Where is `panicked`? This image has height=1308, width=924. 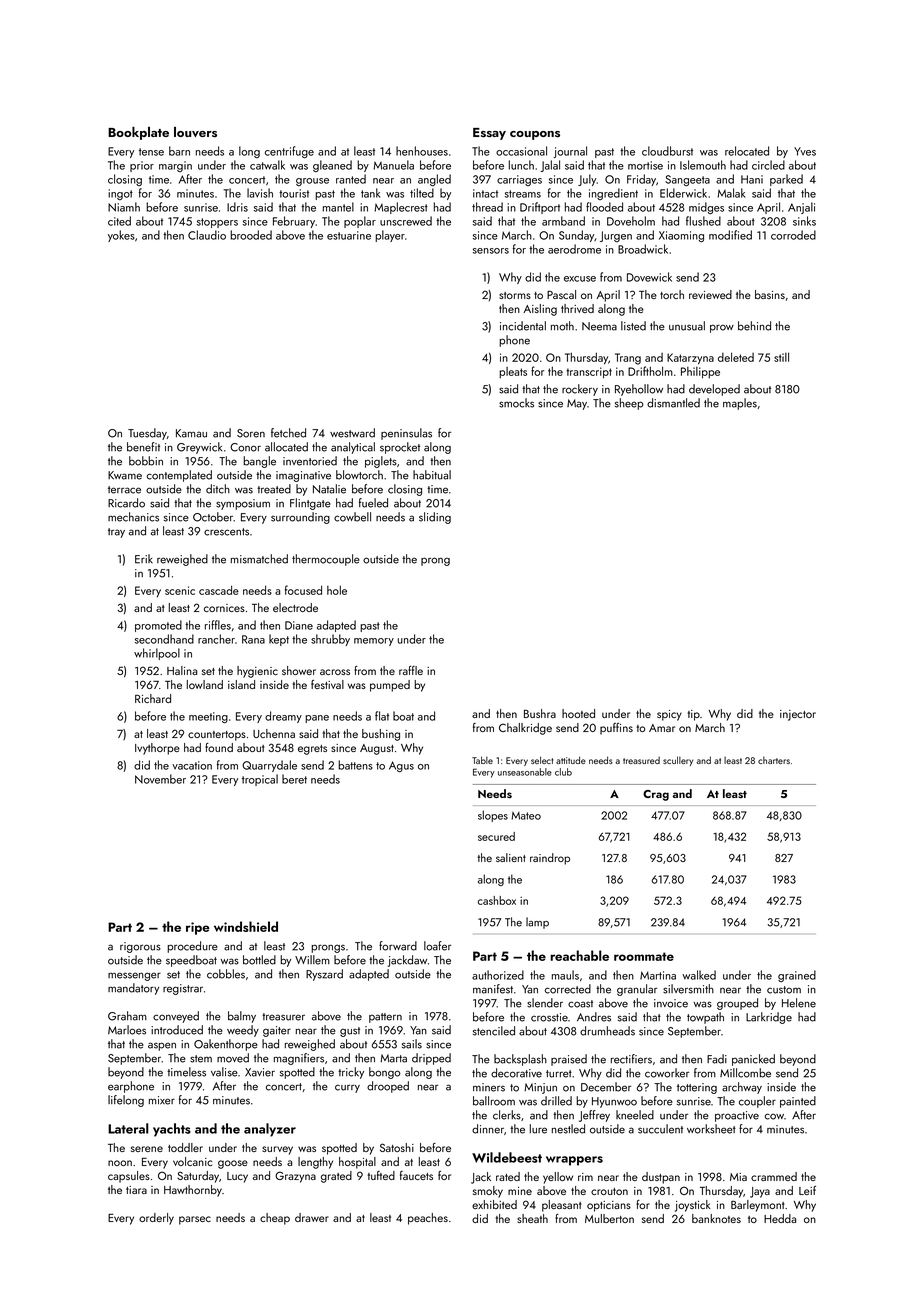
panicked is located at coordinates (753, 1060).
